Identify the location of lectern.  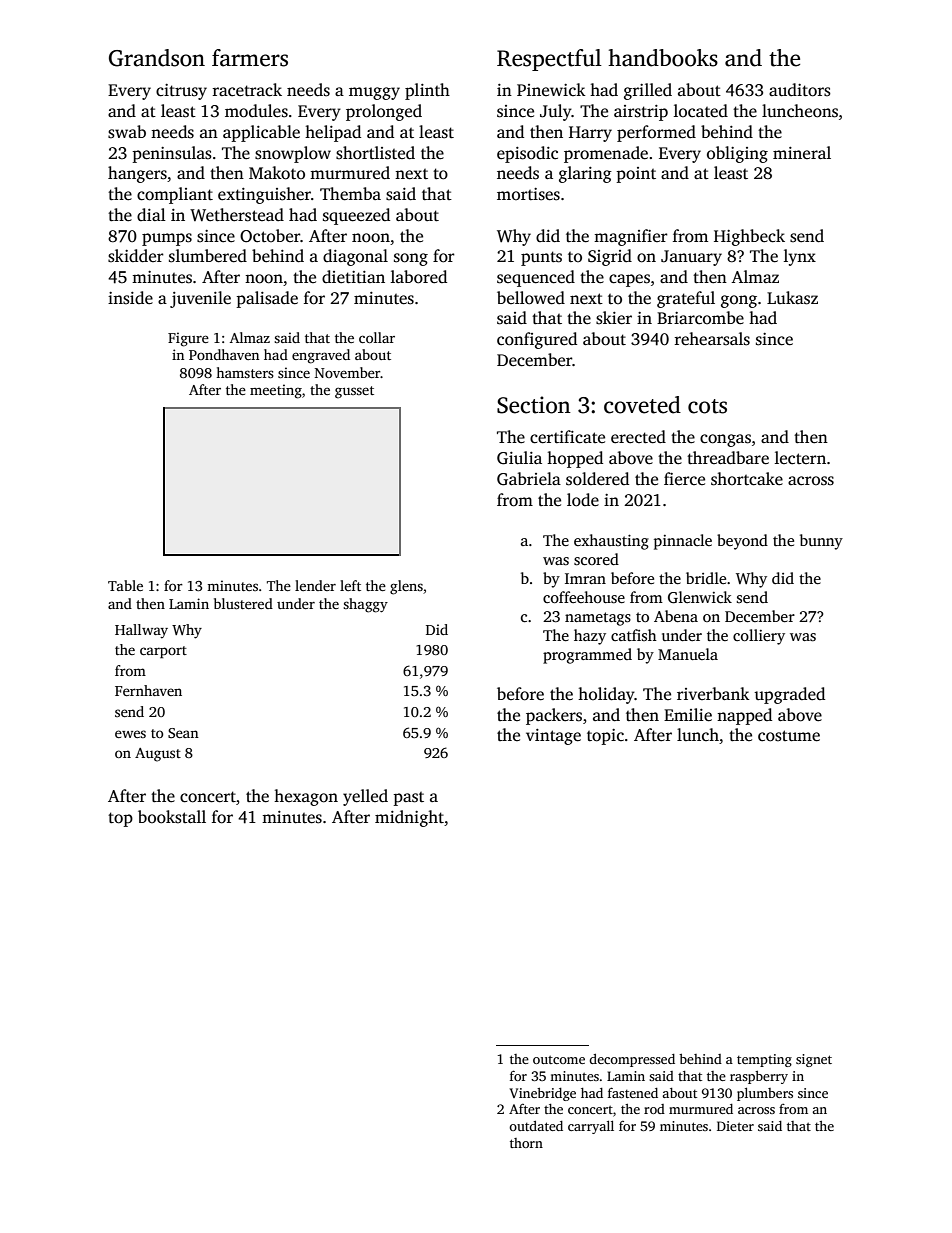
(800, 458).
